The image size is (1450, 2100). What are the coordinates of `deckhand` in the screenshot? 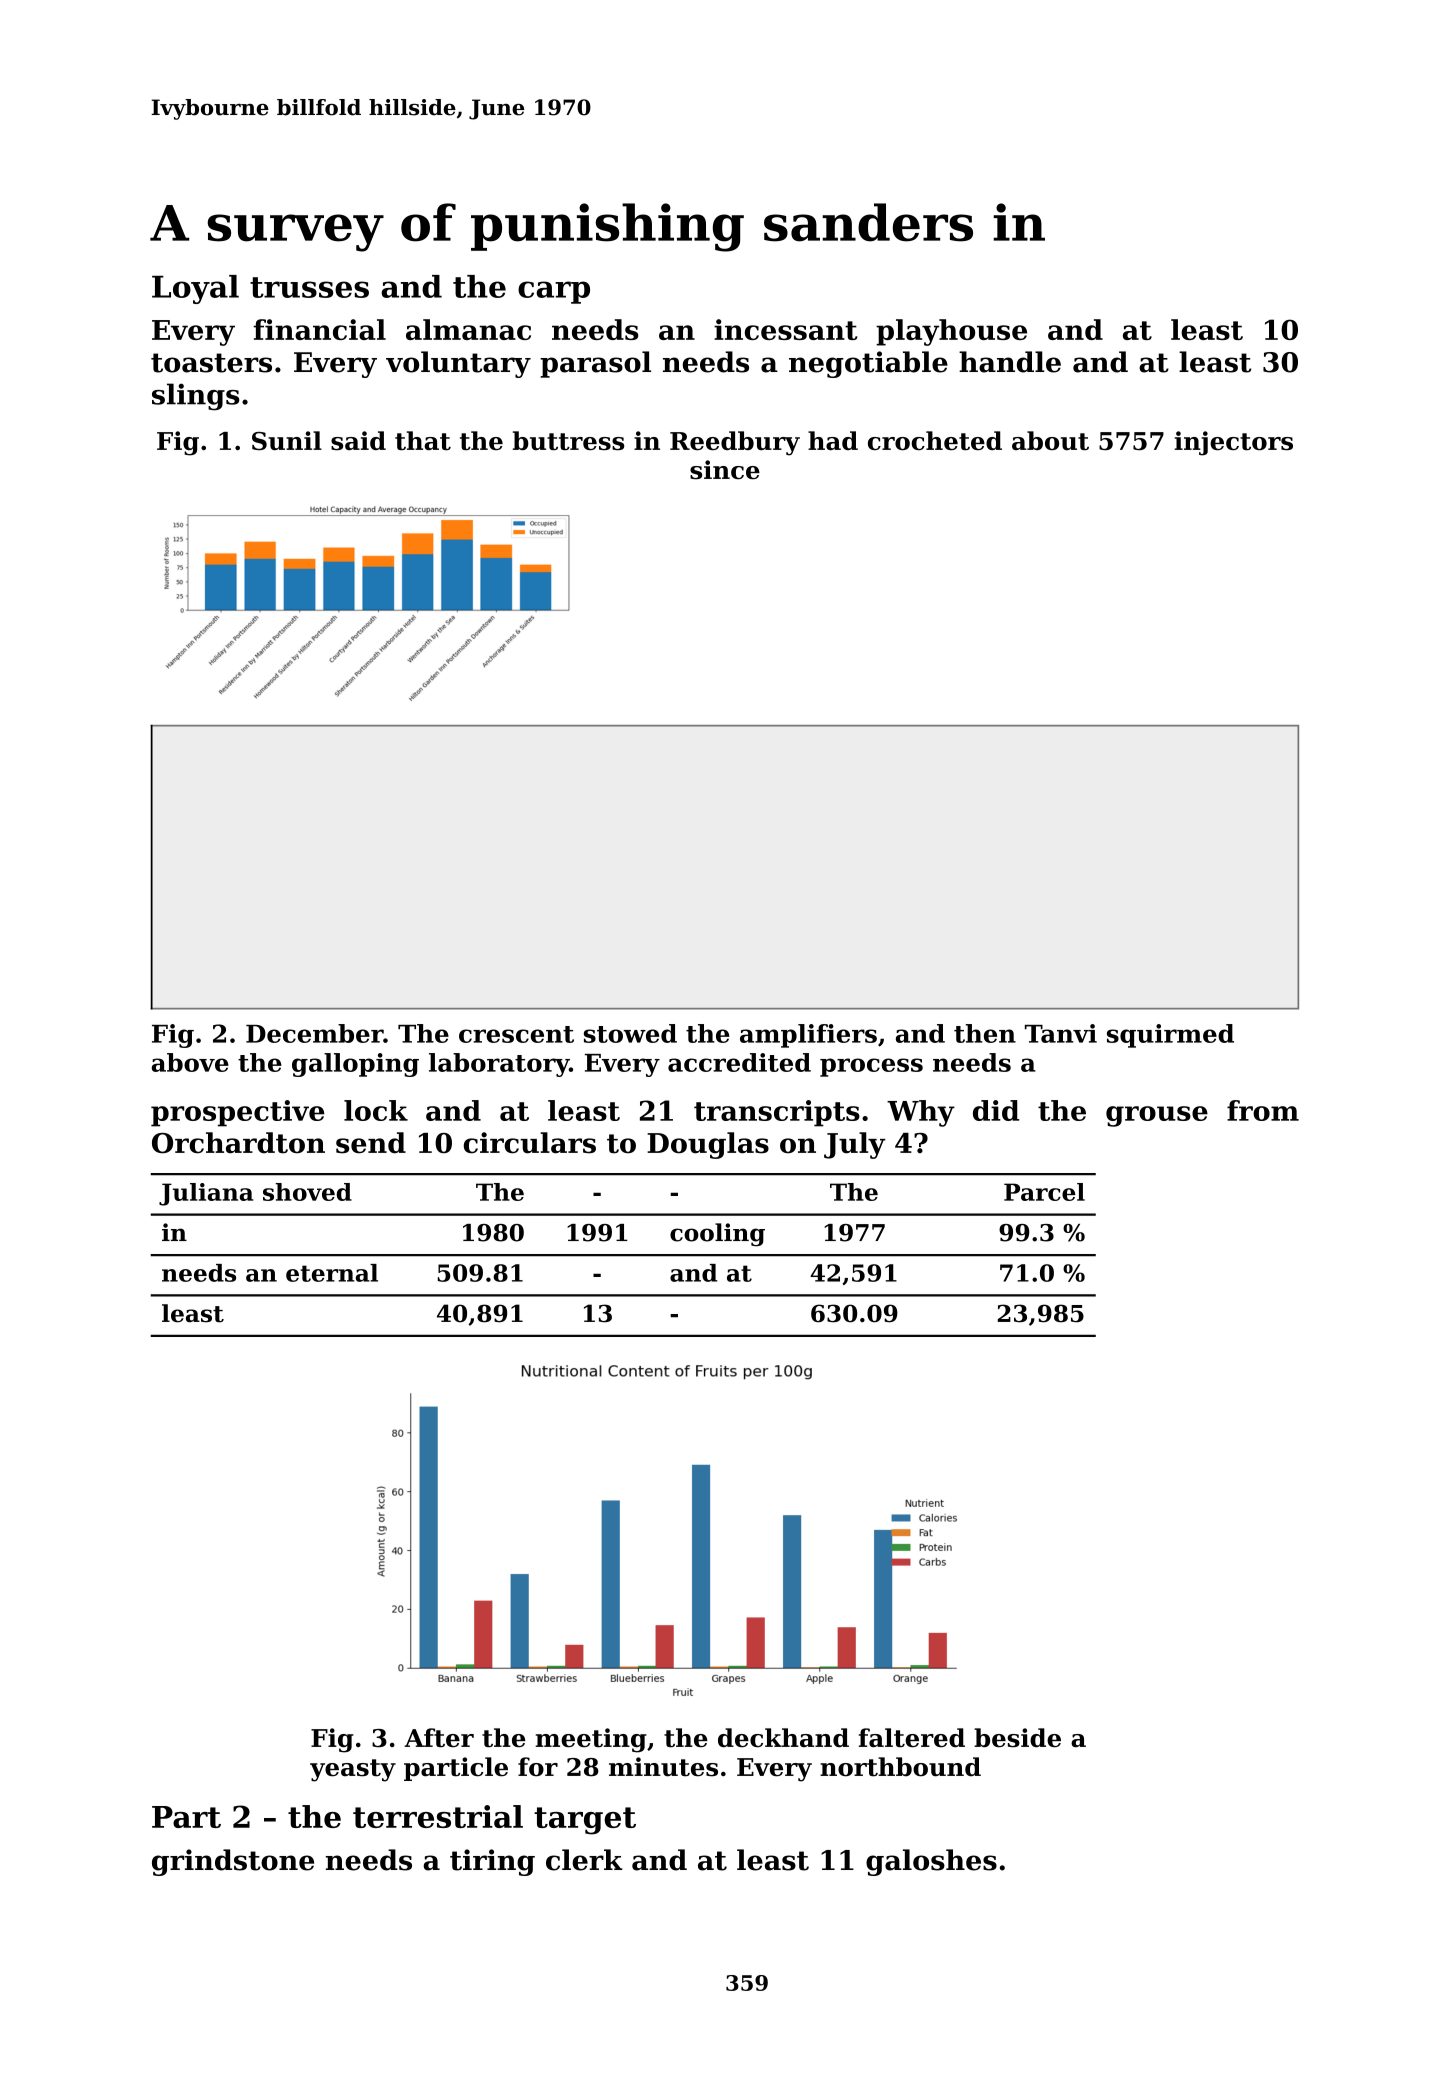 It's located at (783, 1737).
